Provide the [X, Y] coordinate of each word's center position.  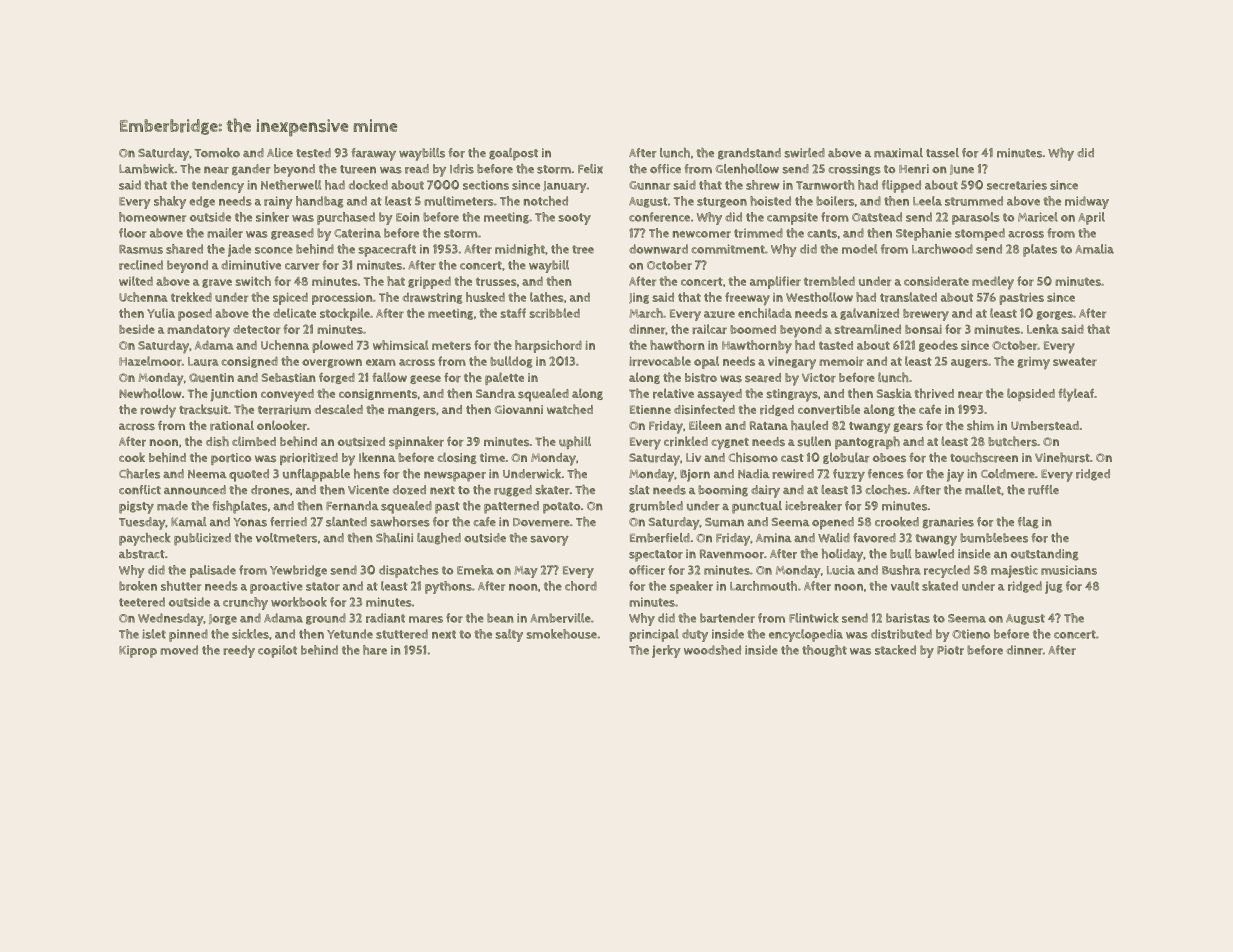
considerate [936, 281]
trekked [191, 297]
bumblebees [994, 538]
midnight [520, 250]
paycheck [145, 539]
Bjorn [695, 475]
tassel [942, 153]
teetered [142, 602]
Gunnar [649, 185]
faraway [373, 154]
